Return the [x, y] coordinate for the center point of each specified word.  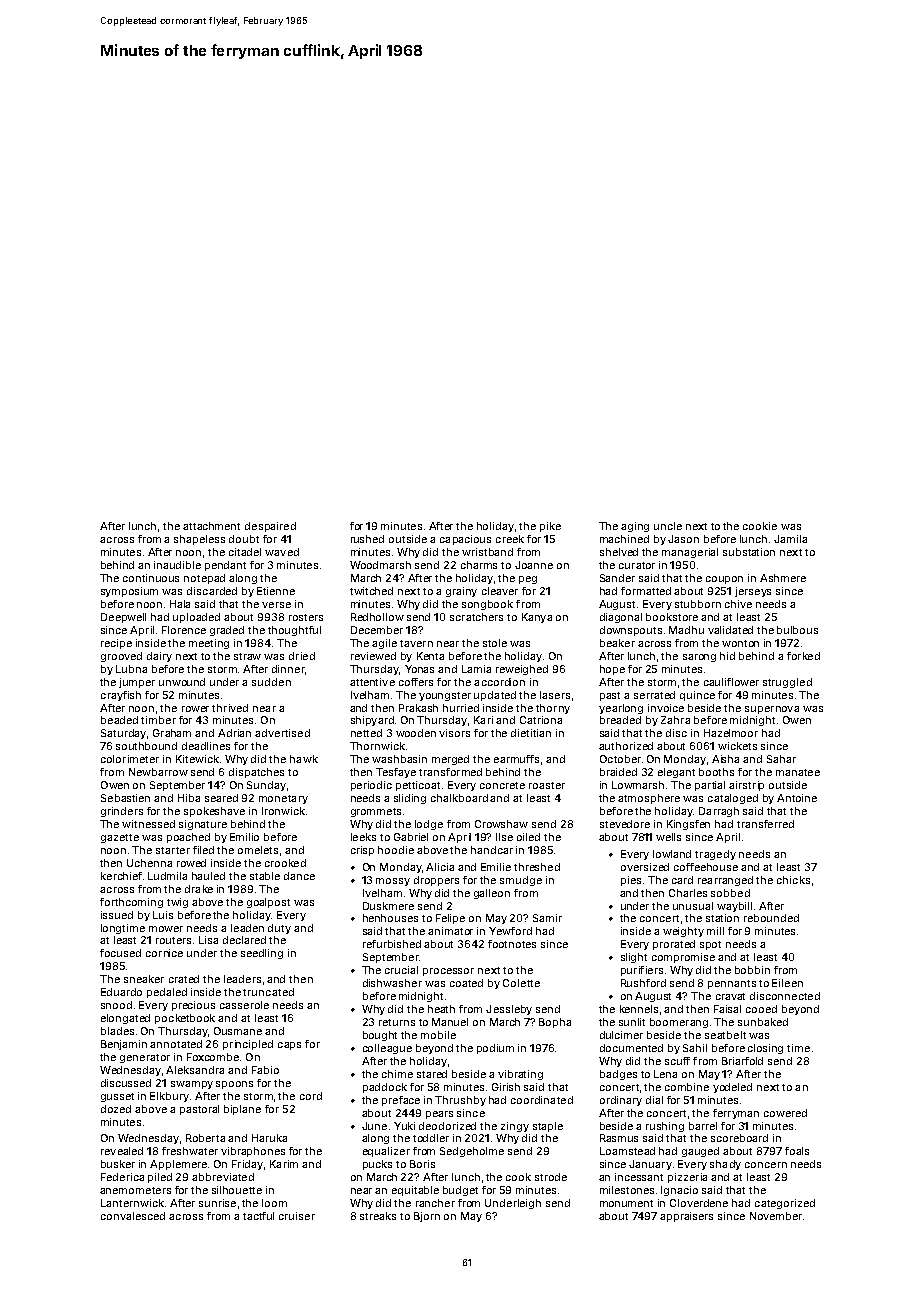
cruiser [297, 1216]
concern [766, 1165]
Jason [683, 539]
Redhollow [377, 617]
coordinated [542, 1100]
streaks [378, 1216]
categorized [785, 1204]
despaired [270, 527]
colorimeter [130, 759]
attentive [372, 682]
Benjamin [124, 1045]
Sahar [781, 759]
